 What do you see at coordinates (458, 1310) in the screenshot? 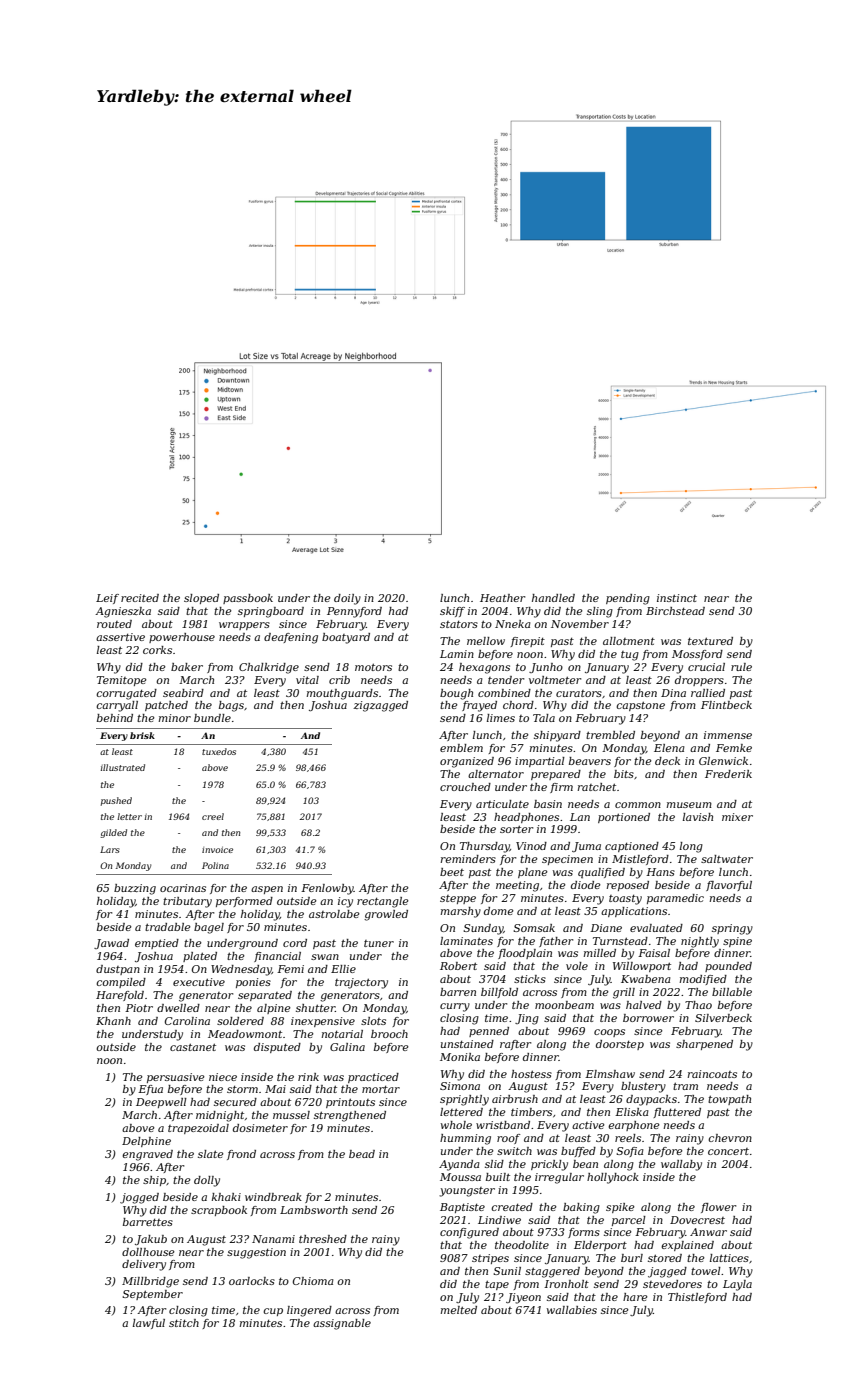
I see `melted` at bounding box center [458, 1310].
